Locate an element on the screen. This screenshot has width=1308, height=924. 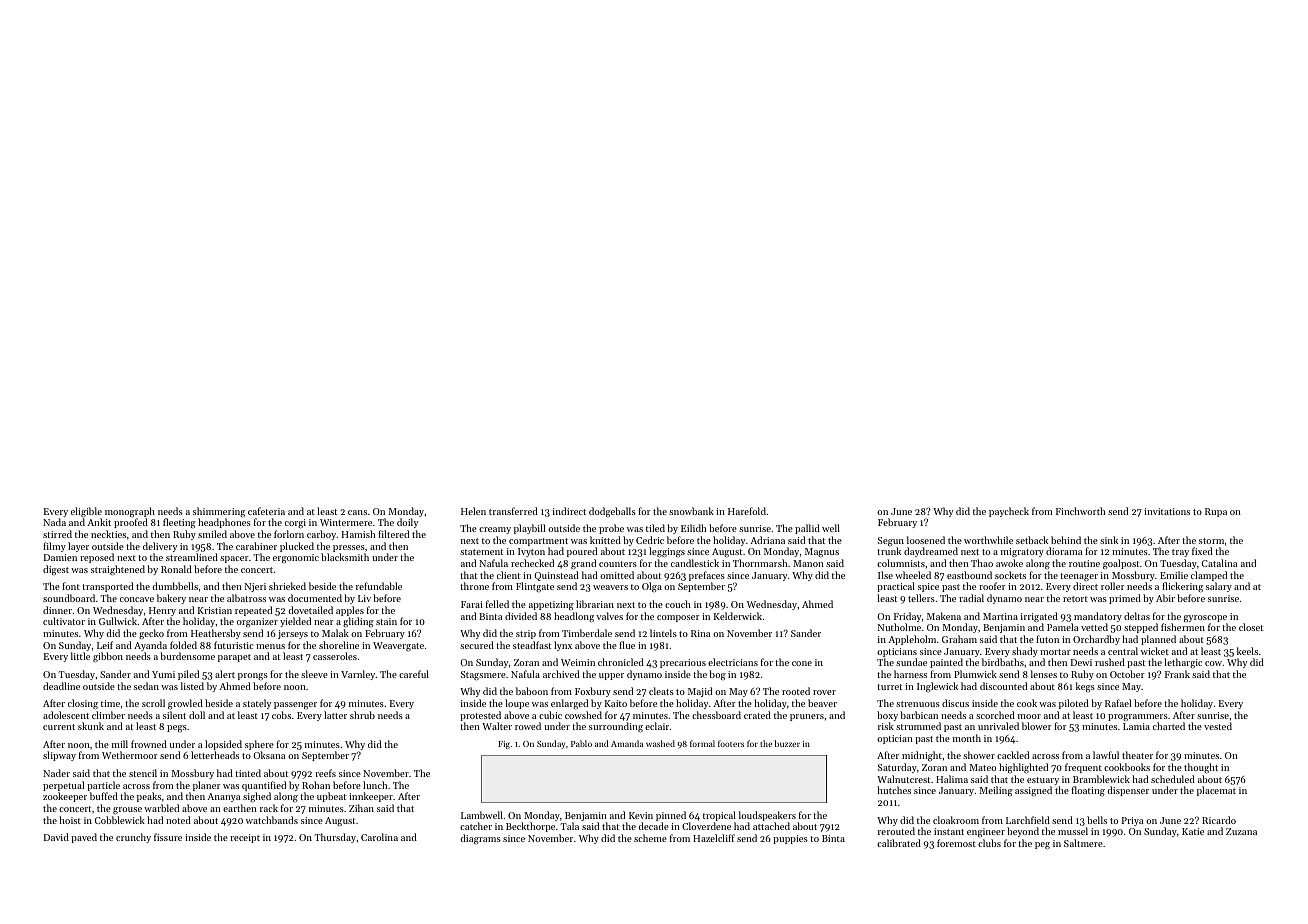
theater is located at coordinates (1137, 755).
